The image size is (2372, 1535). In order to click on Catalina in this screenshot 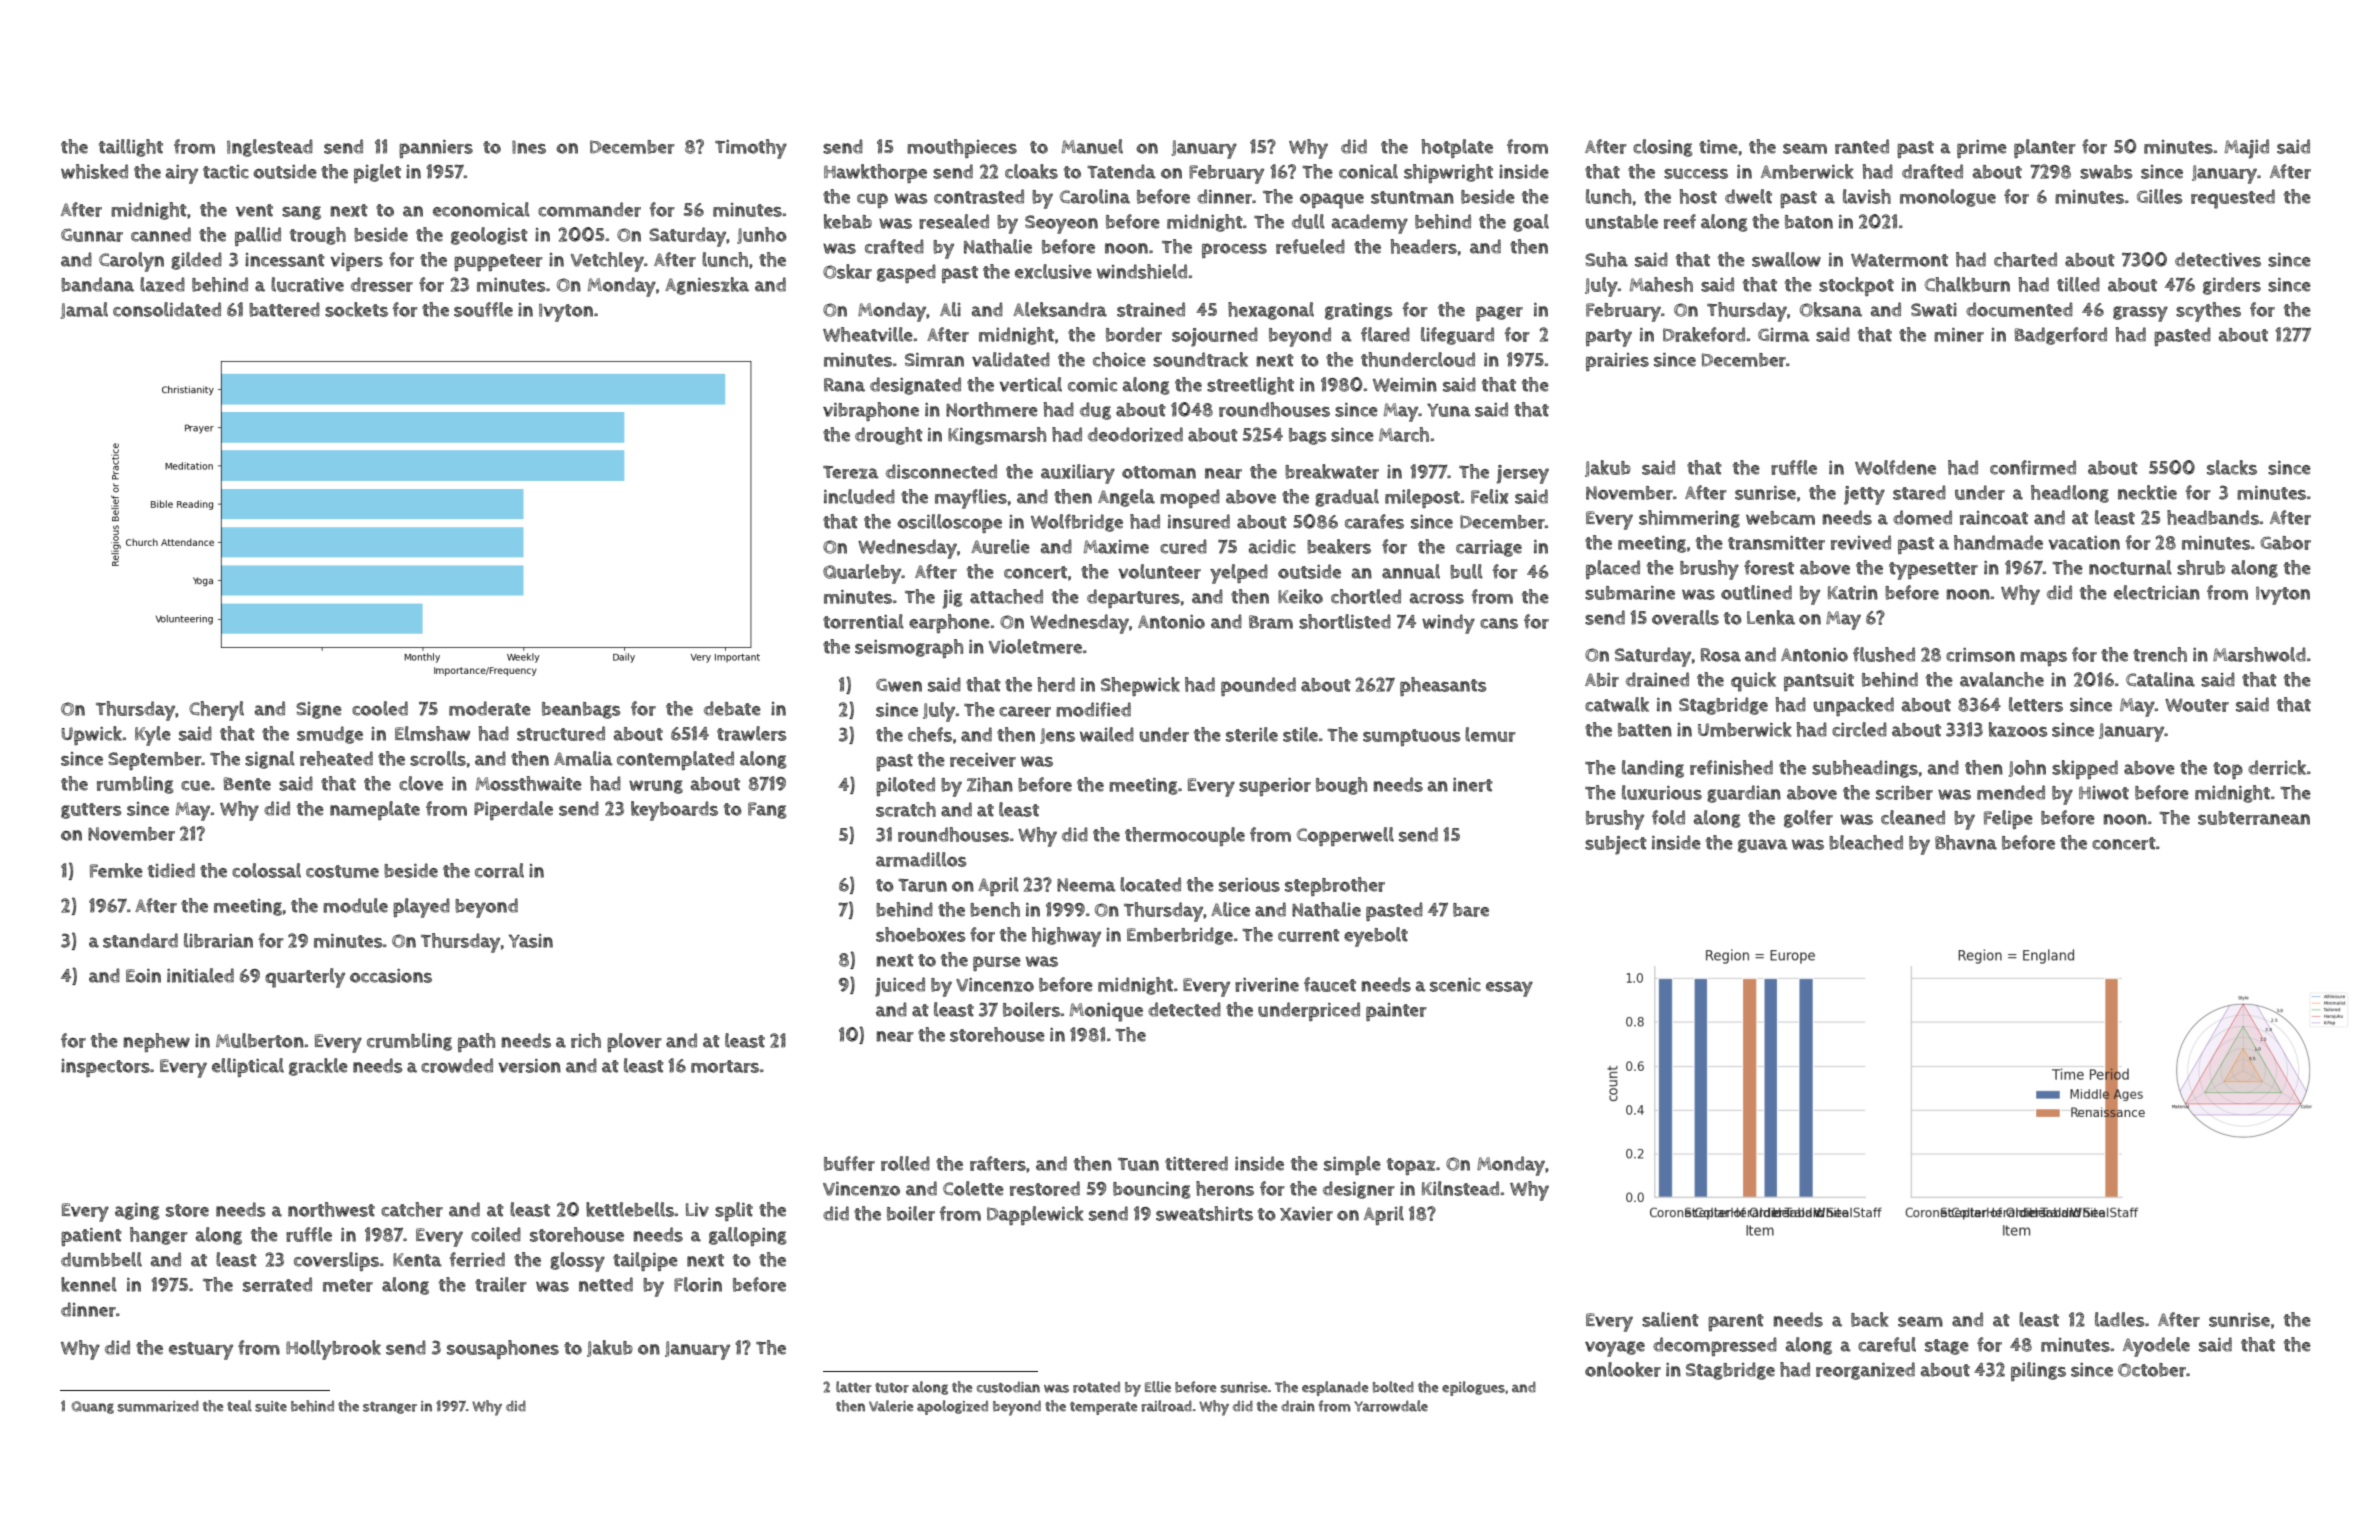, I will do `click(2160, 679)`.
